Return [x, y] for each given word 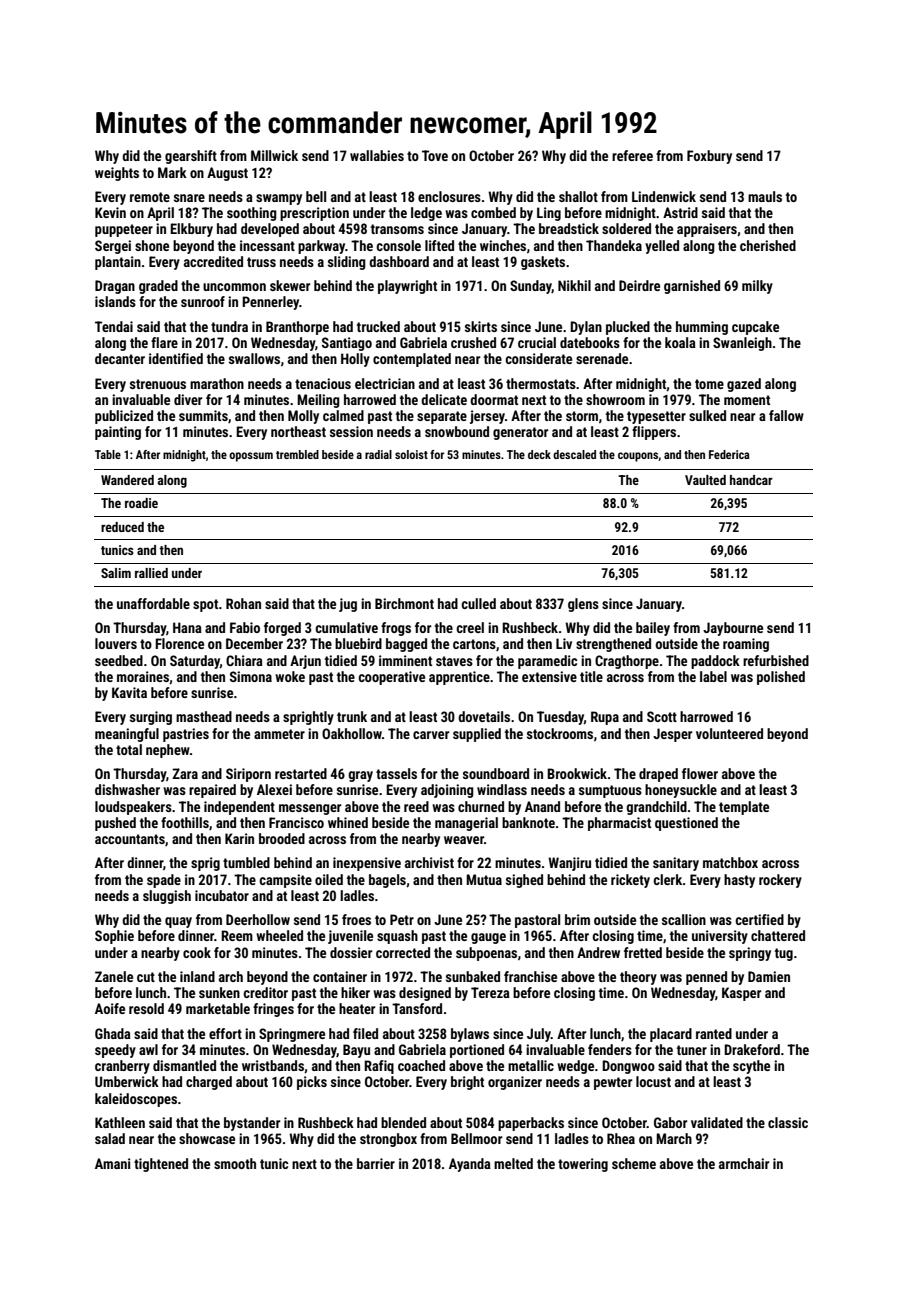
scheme [634, 1163]
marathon [217, 383]
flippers [654, 433]
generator [520, 433]
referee [632, 155]
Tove [435, 155]
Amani [113, 1163]
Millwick [274, 155]
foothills [185, 822]
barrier [376, 1163]
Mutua [484, 879]
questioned [686, 824]
